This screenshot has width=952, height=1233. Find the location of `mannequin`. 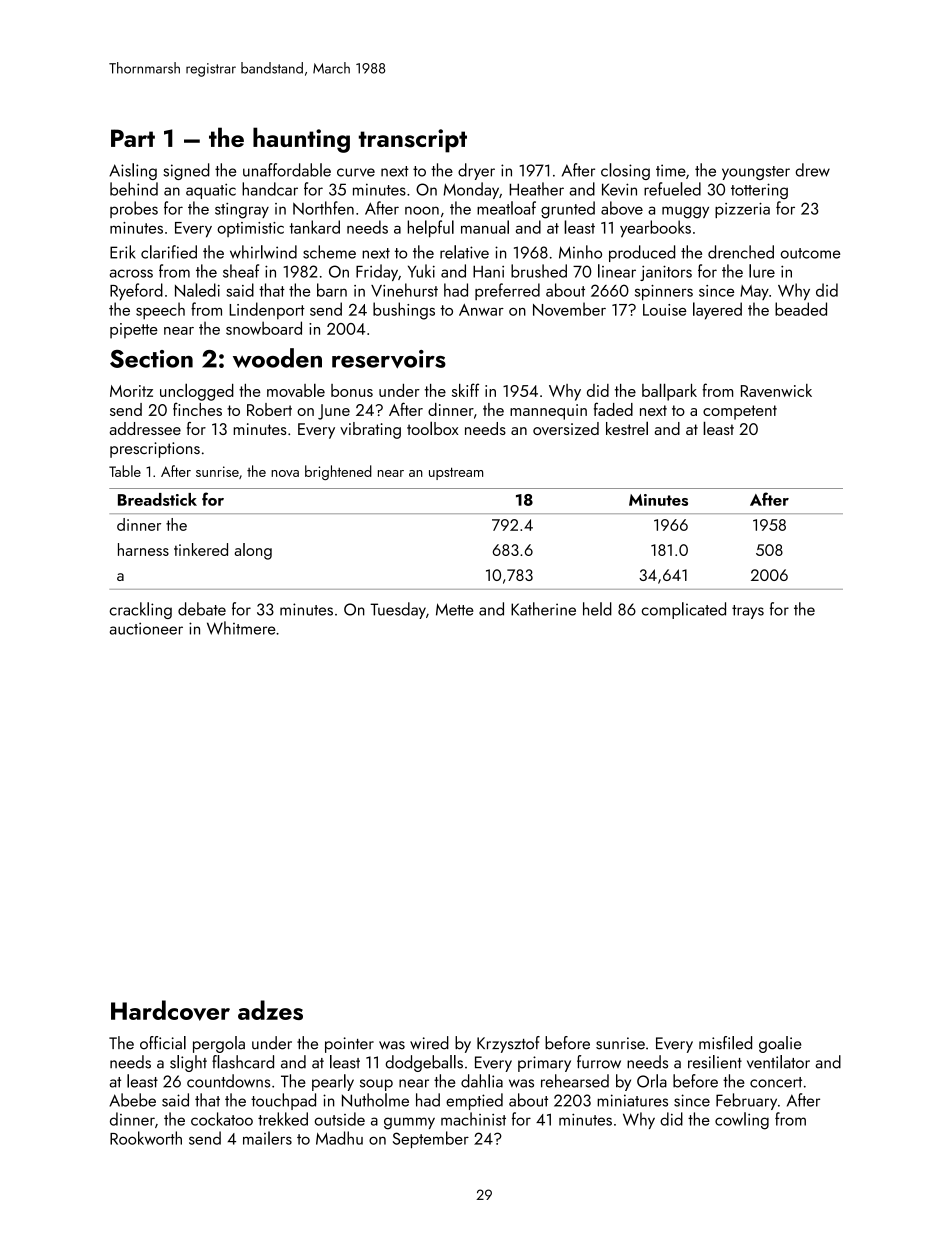

mannequin is located at coordinates (548, 412).
